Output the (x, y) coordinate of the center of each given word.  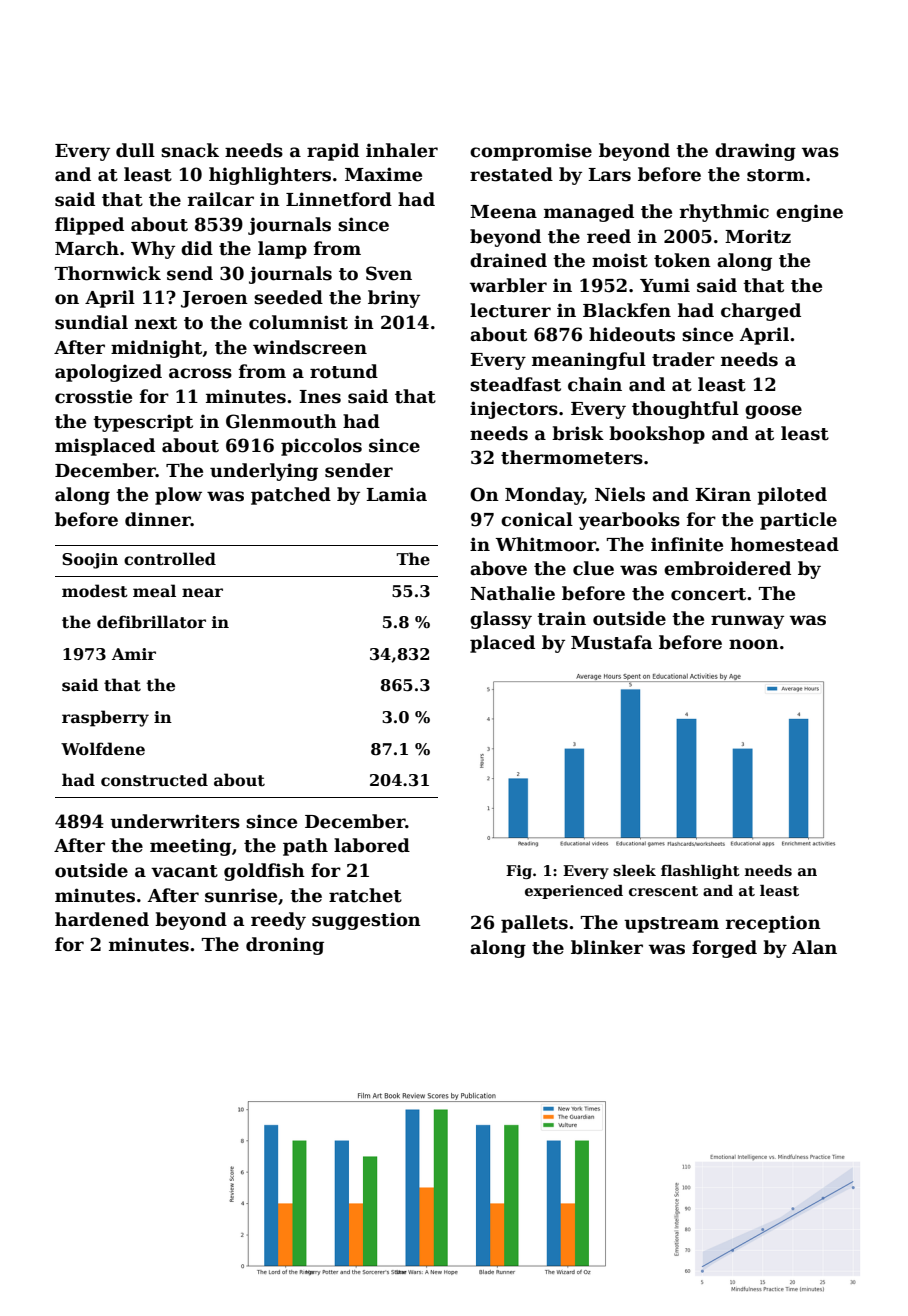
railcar (221, 199)
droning (285, 946)
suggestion (366, 921)
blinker (607, 947)
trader (683, 359)
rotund (344, 371)
